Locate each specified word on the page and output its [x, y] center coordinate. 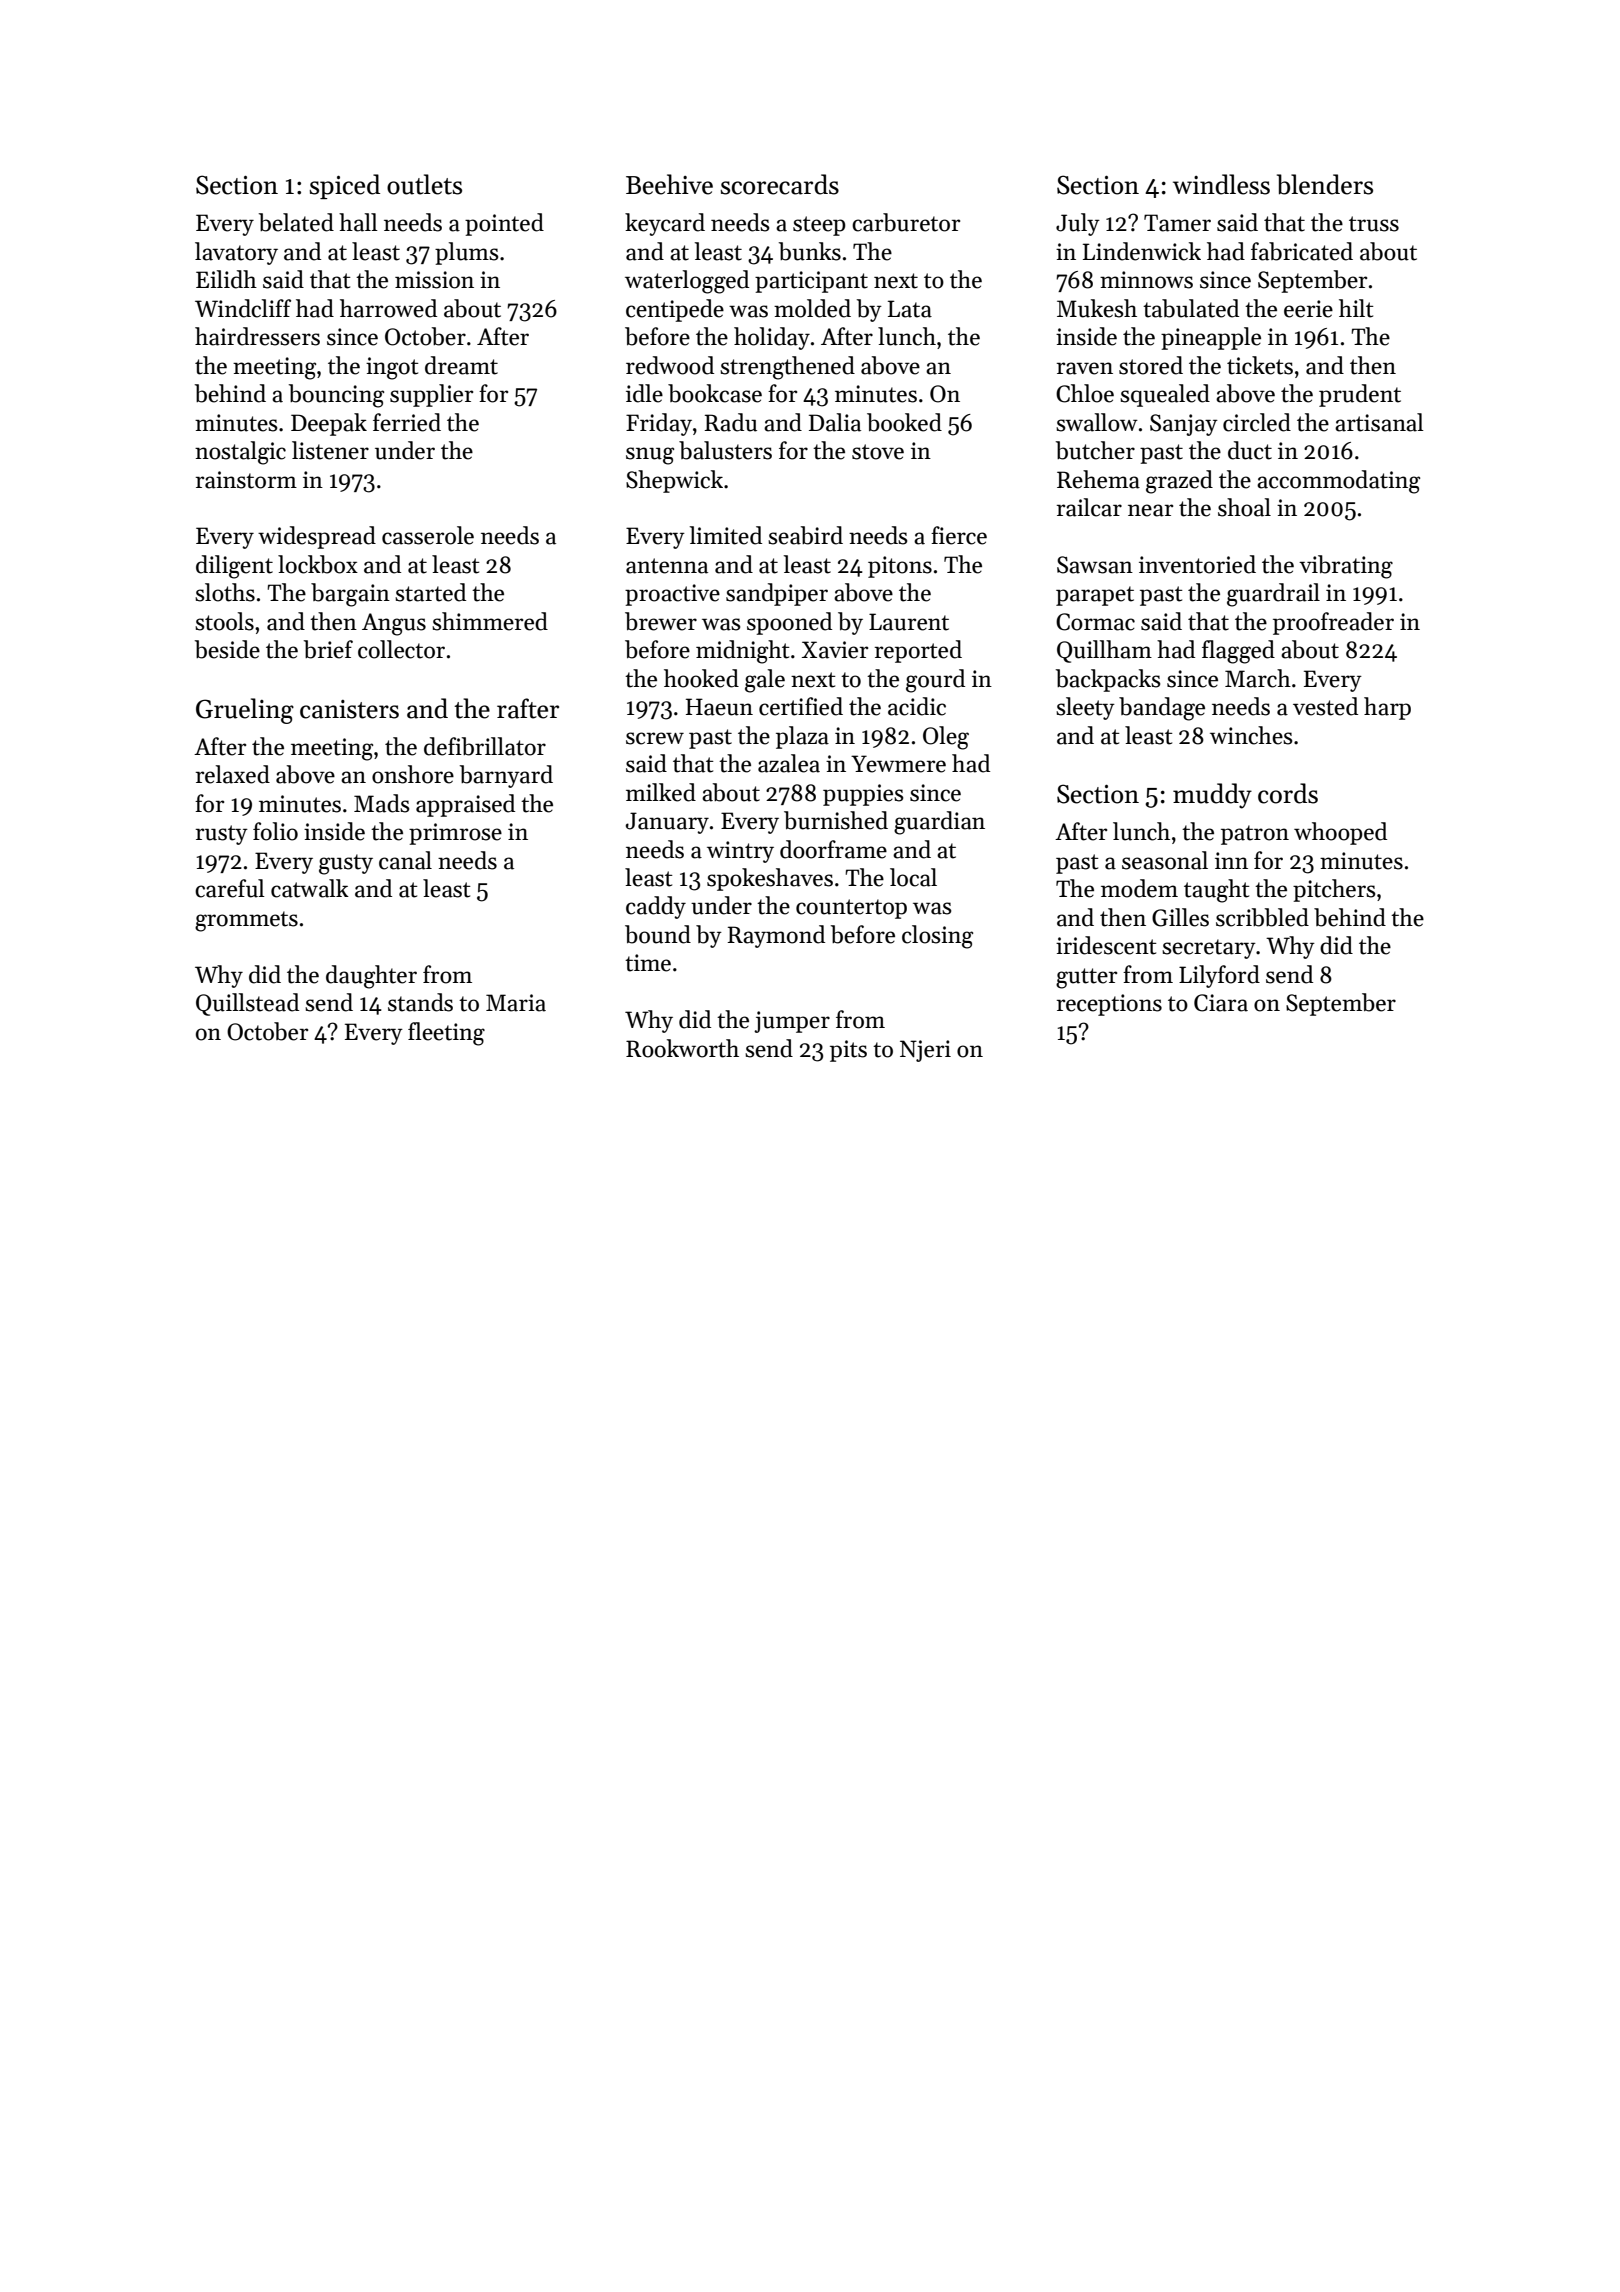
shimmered [490, 621]
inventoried [1197, 564]
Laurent [909, 622]
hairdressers [257, 336]
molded [812, 308]
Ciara [1221, 1003]
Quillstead [247, 1004]
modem [1139, 888]
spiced [345, 186]
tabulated [1191, 308]
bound [658, 934]
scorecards [780, 184]
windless [1221, 184]
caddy [656, 907]
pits [848, 1051]
